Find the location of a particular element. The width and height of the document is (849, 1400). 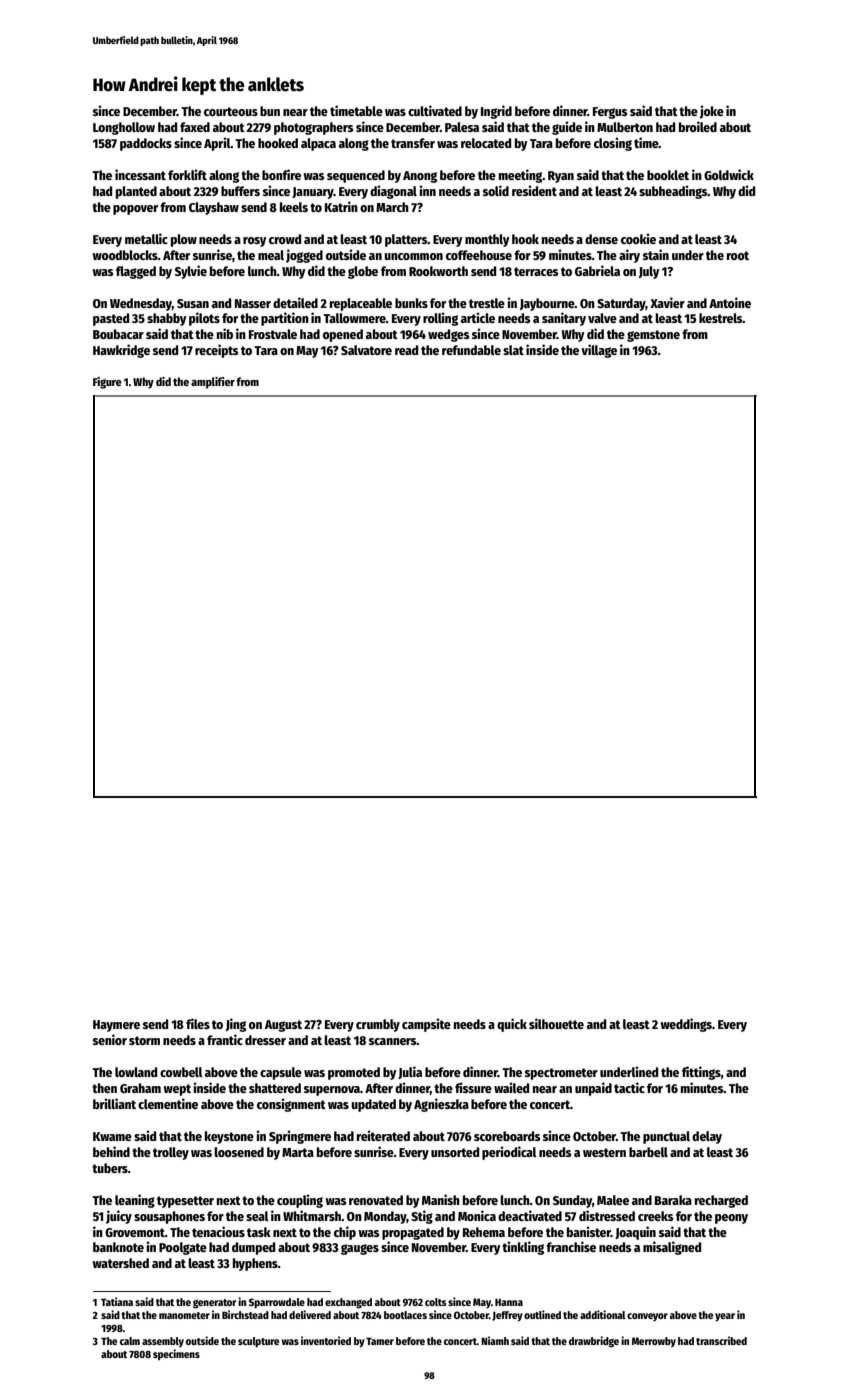

Tamer is located at coordinates (380, 1341).
